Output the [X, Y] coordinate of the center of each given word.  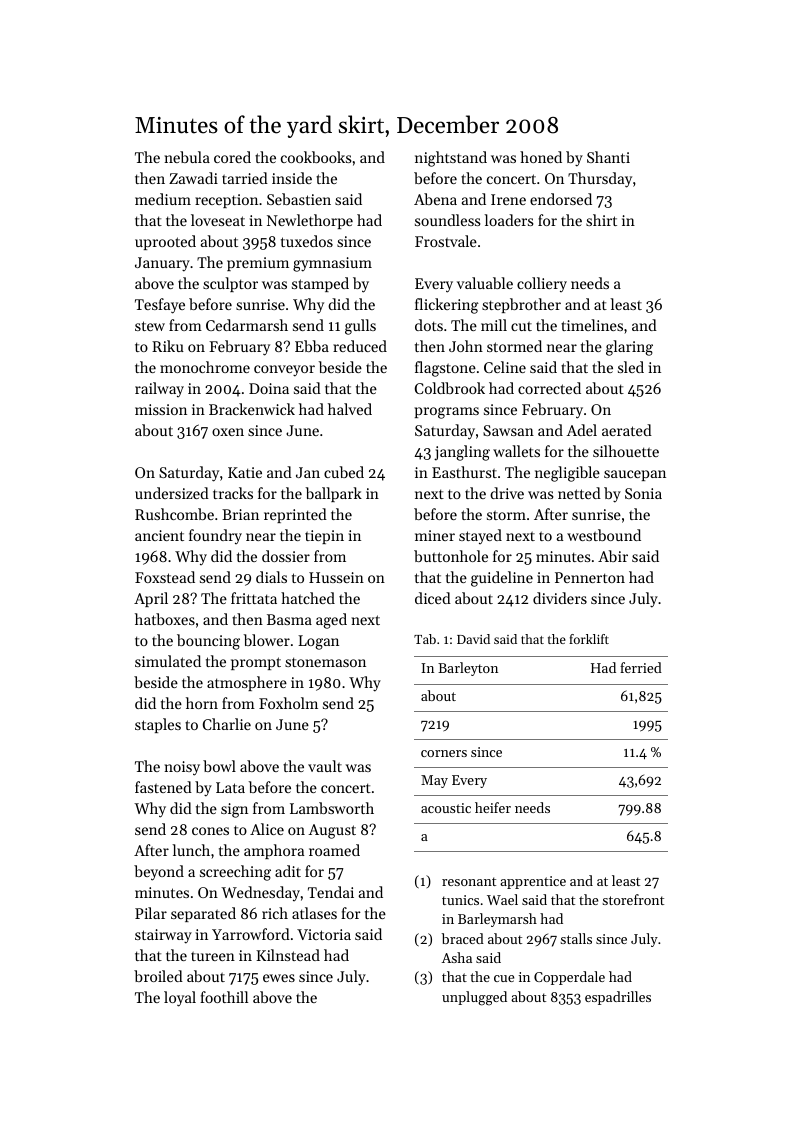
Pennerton [590, 577]
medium [163, 199]
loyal [180, 999]
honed [541, 157]
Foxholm [288, 703]
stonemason [325, 662]
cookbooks [316, 157]
